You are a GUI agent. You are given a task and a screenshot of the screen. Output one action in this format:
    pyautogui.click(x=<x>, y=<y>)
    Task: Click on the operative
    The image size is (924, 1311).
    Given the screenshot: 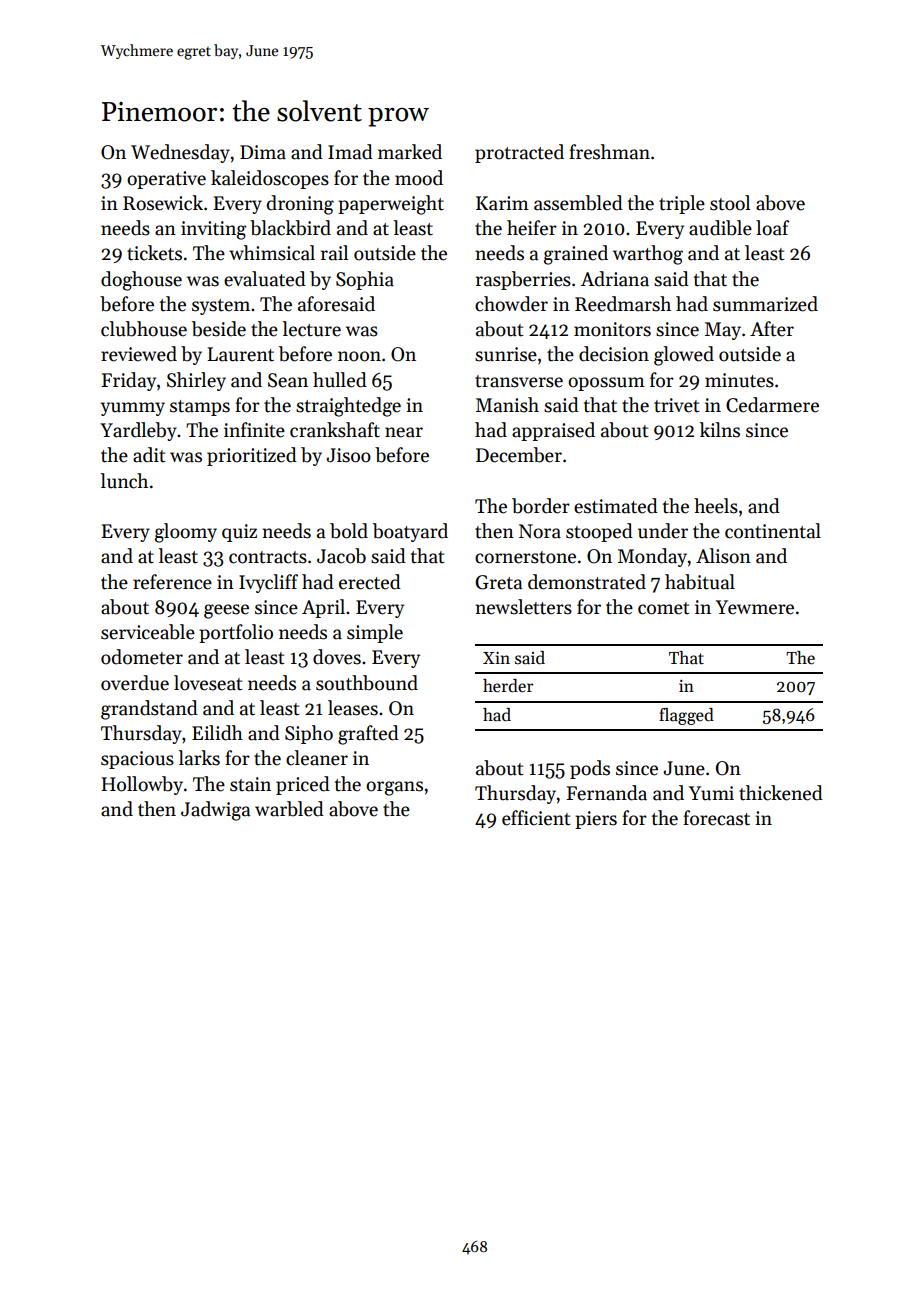 What is the action you would take?
    pyautogui.click(x=166, y=180)
